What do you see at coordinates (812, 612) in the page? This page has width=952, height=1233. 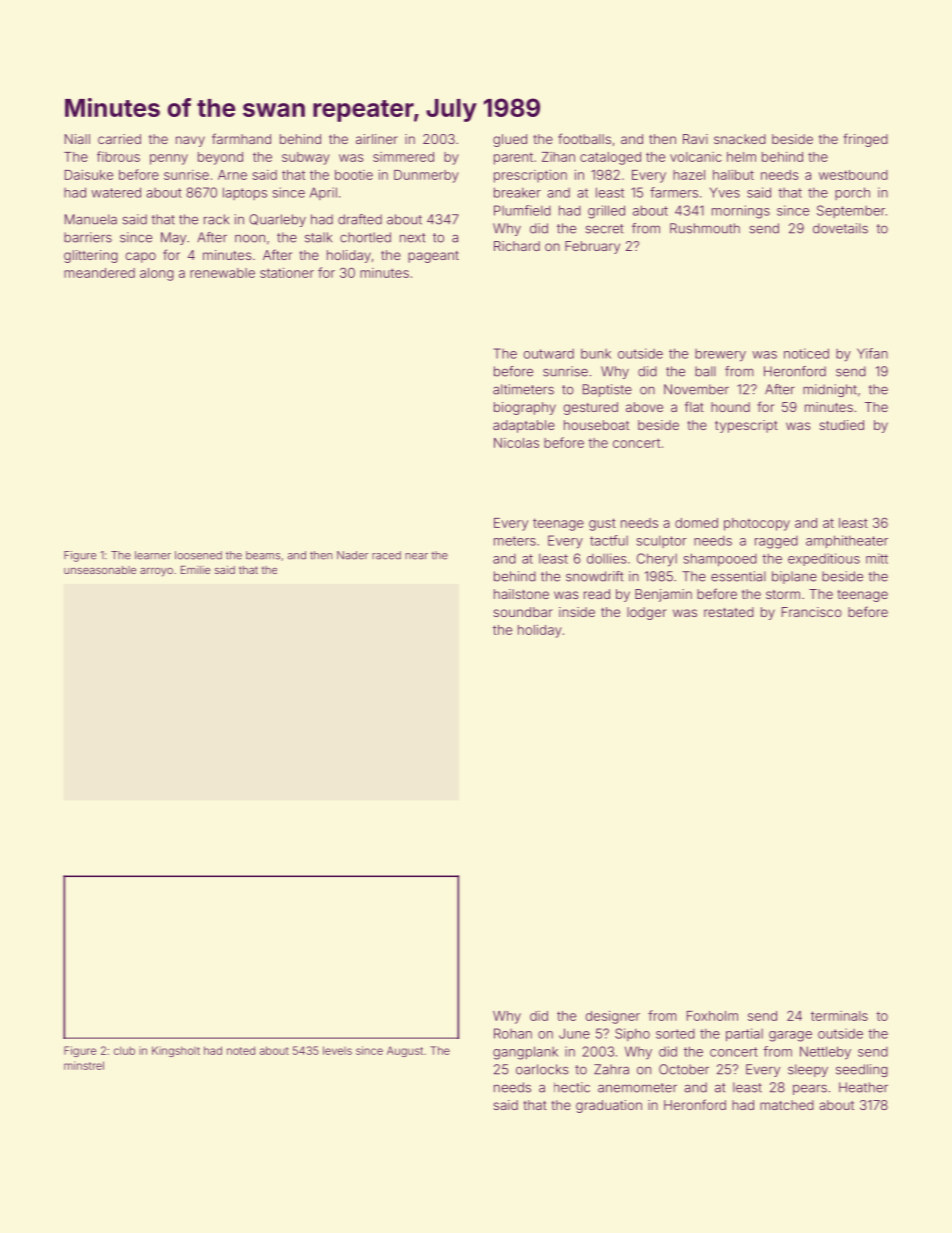 I see `Francisco` at bounding box center [812, 612].
